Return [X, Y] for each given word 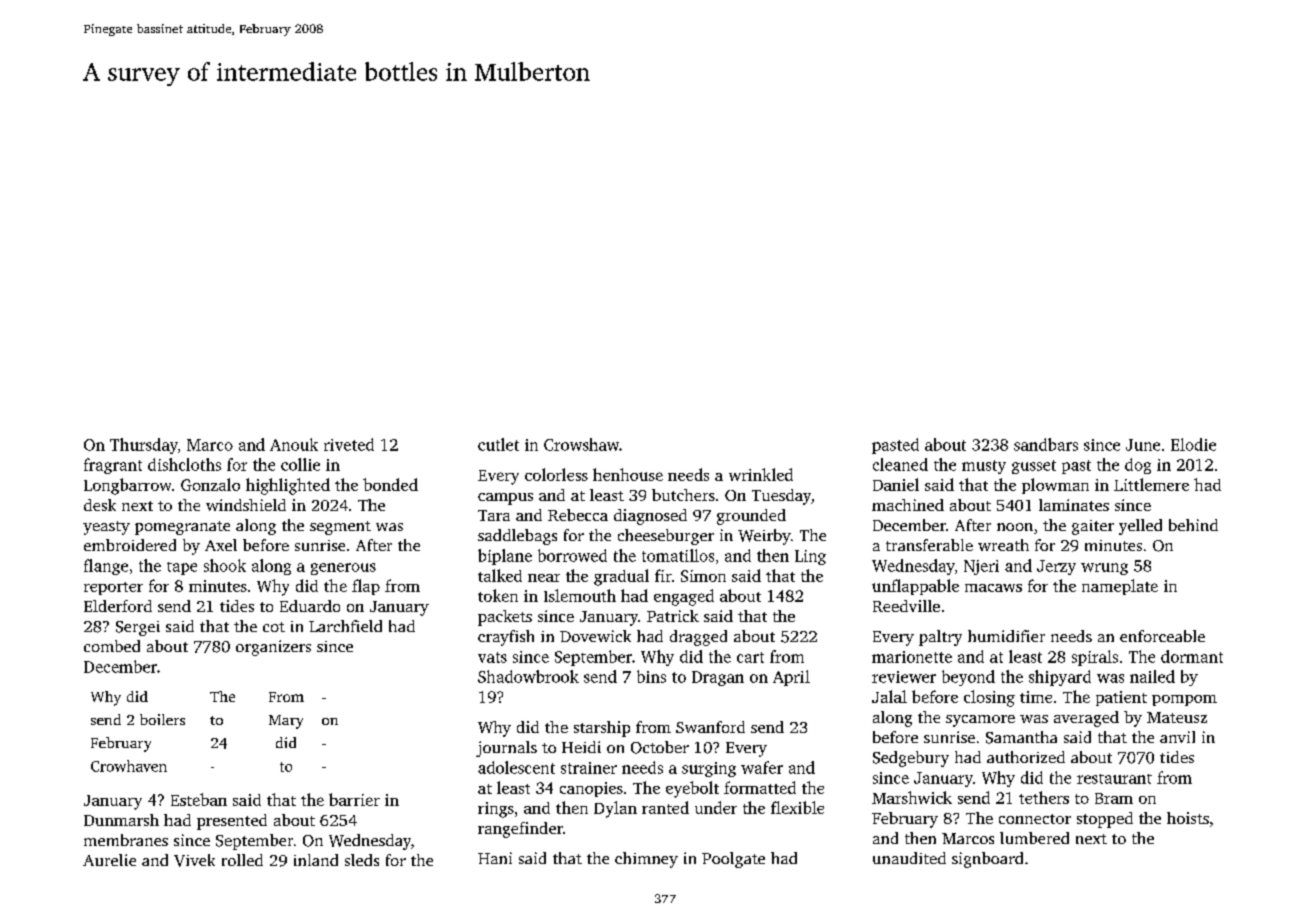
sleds [362, 860]
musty [984, 467]
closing [989, 698]
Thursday [144, 446]
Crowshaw [581, 444]
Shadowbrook [528, 676]
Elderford [118, 606]
